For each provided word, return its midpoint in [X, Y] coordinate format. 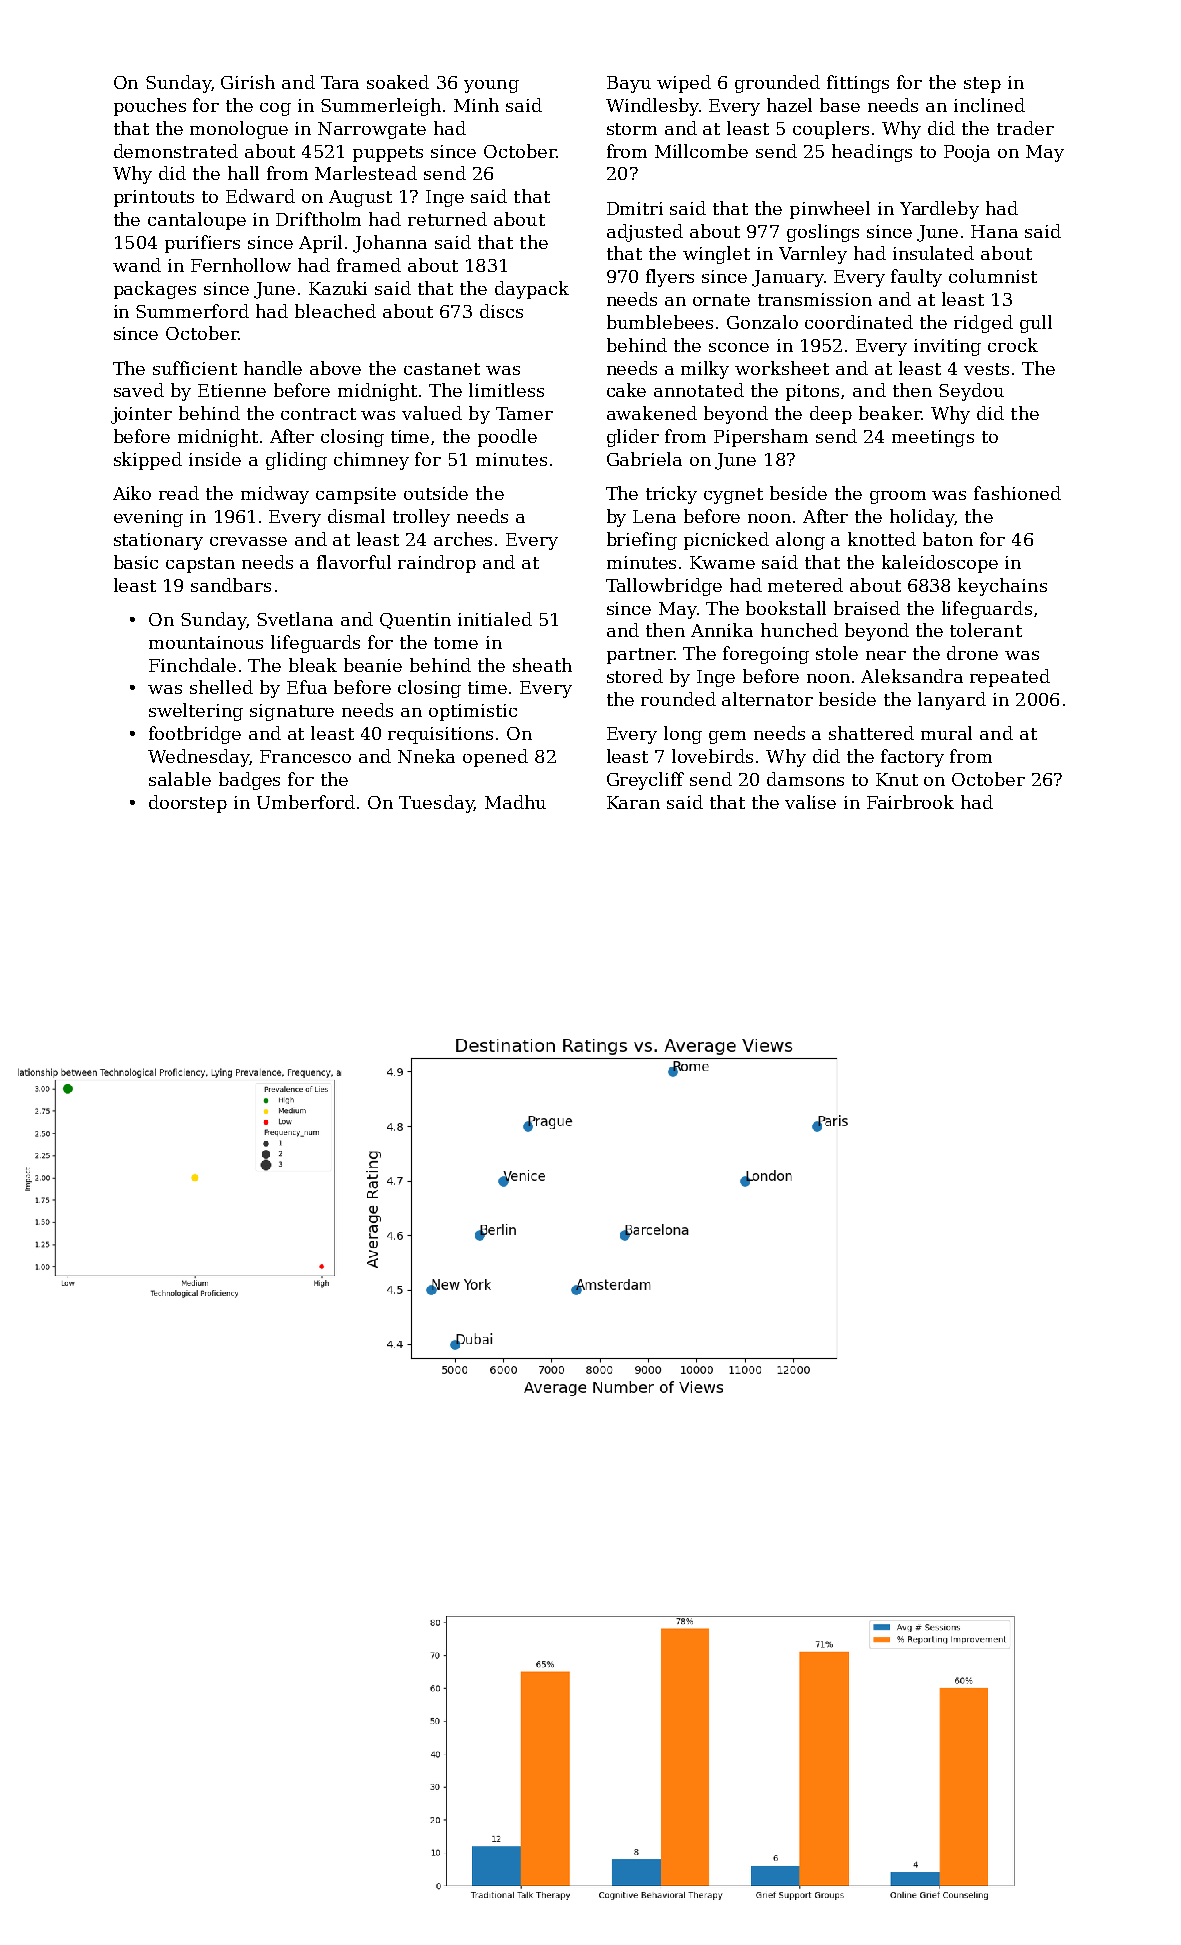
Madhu [515, 802]
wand [137, 265]
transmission [815, 299]
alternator [767, 699]
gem [727, 737]
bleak [313, 665]
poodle [507, 438]
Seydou [971, 392]
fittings [858, 84]
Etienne [232, 390]
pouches [150, 107]
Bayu [629, 84]
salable [180, 779]
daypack [532, 290]
